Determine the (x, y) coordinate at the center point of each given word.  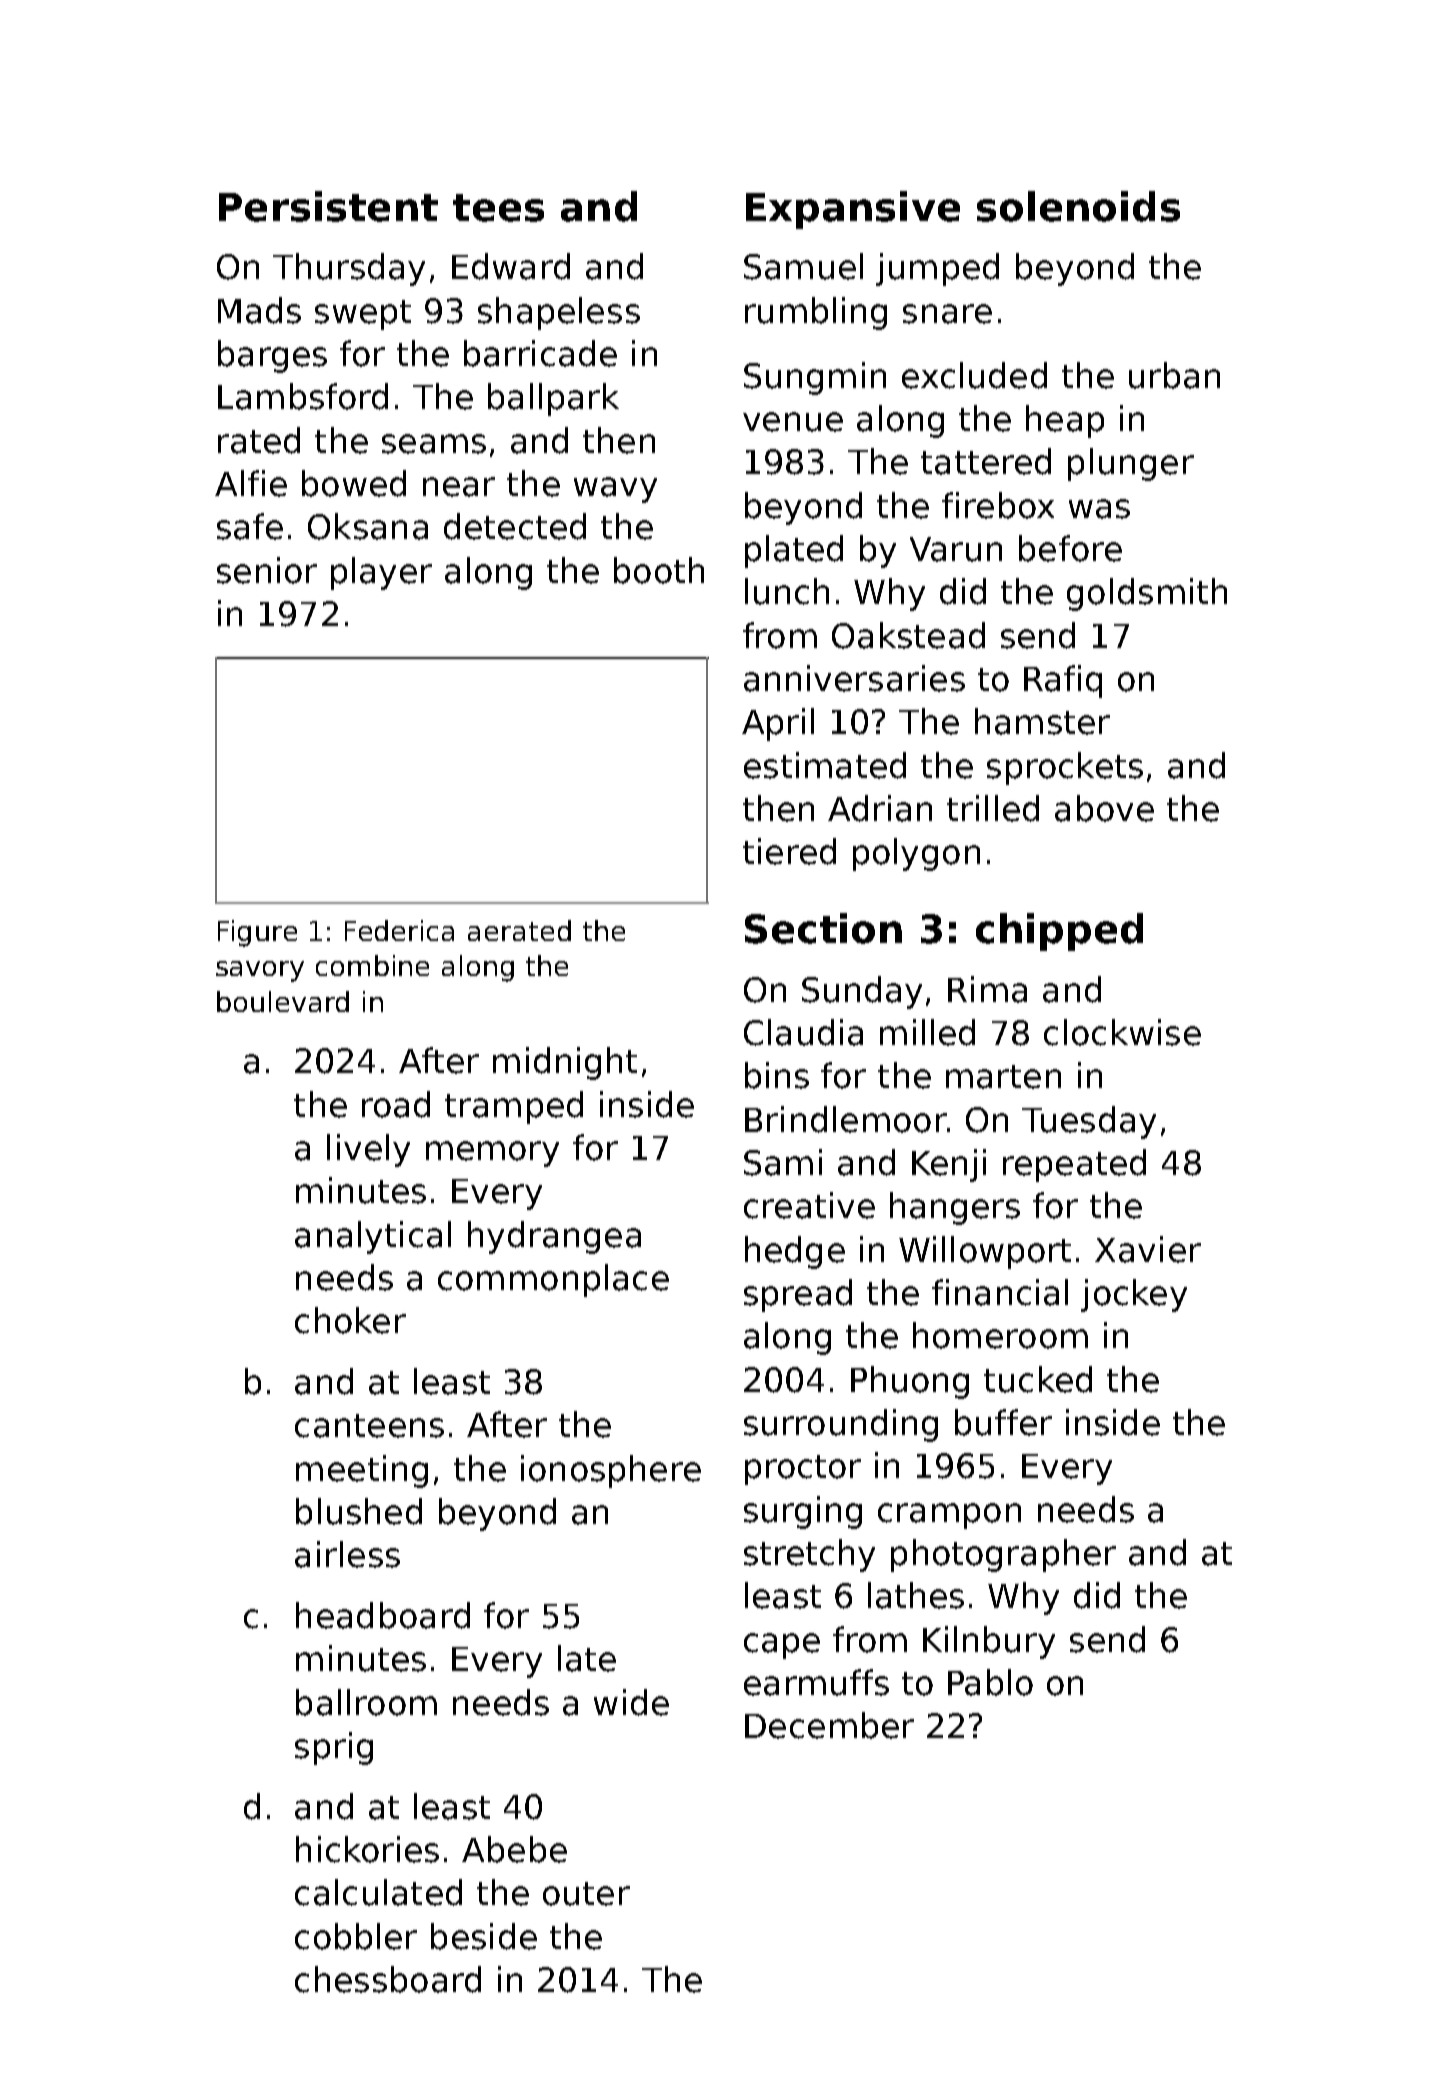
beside (484, 1936)
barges (272, 356)
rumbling (816, 313)
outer (586, 1894)
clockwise (1122, 1032)
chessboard (388, 1979)
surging (803, 1512)
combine (372, 965)
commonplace (553, 1280)
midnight (565, 1063)
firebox (998, 505)
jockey (1134, 1295)
